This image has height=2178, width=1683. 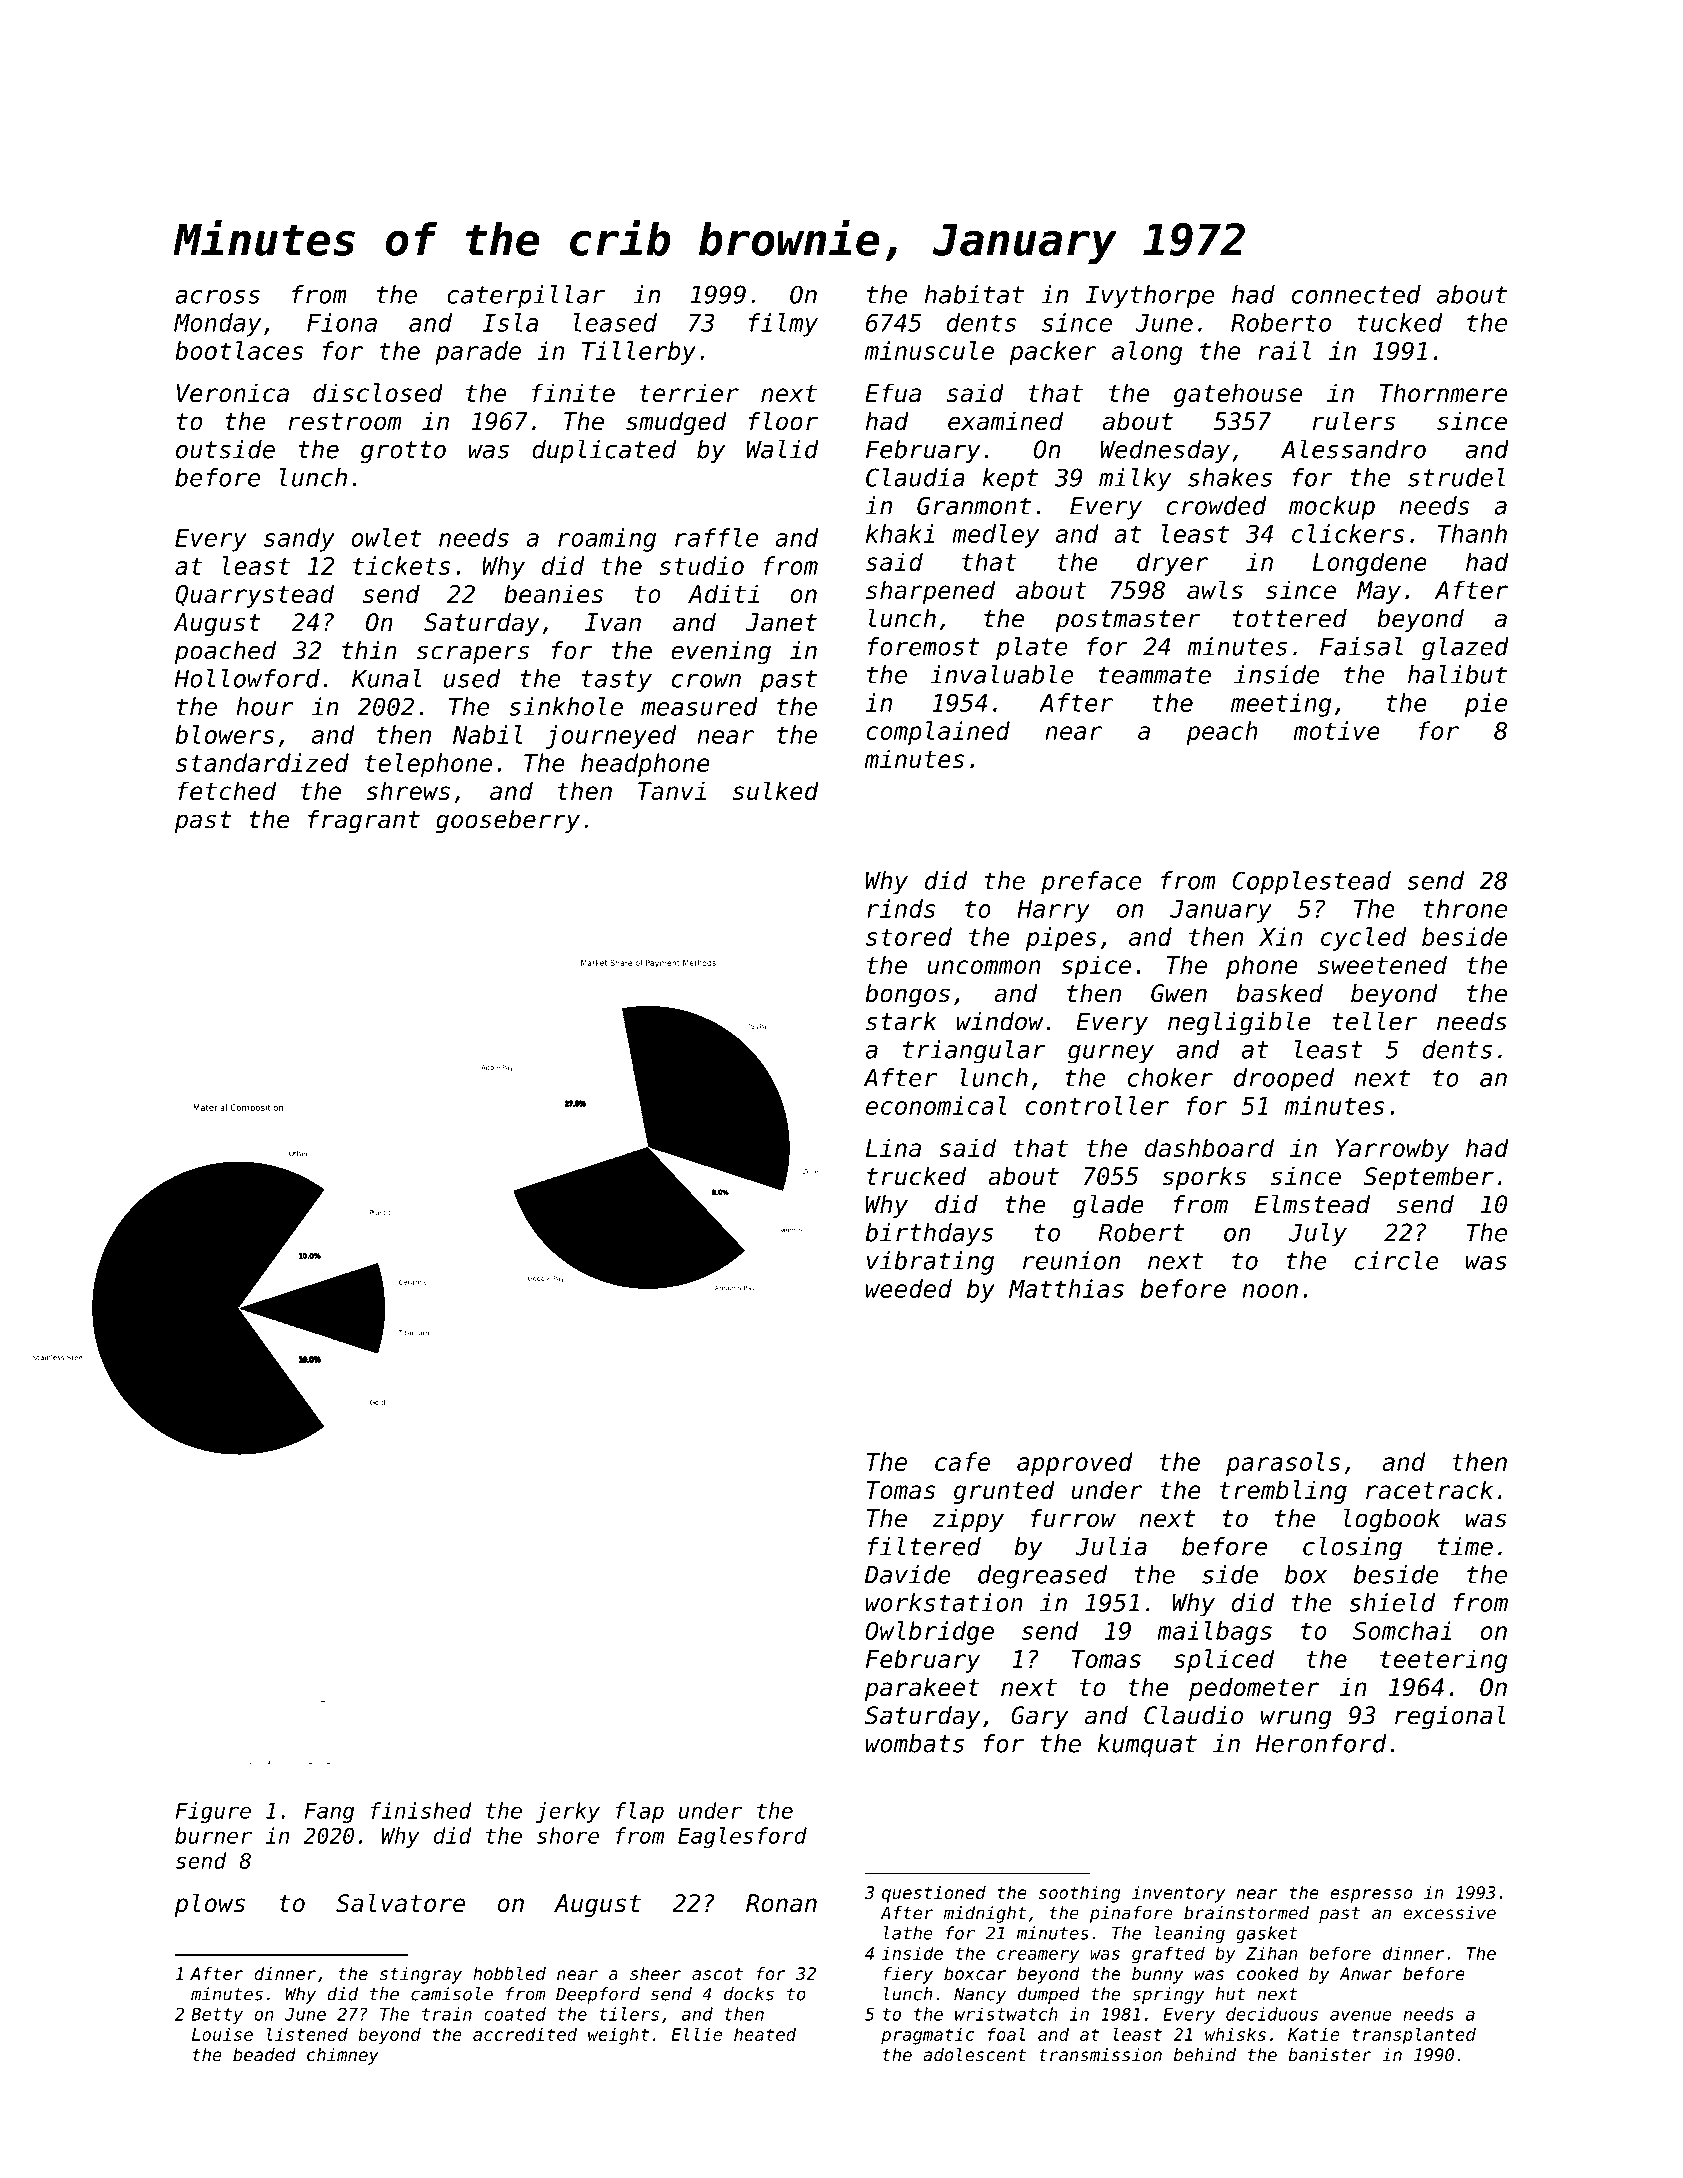 What do you see at coordinates (974, 2055) in the image?
I see `adolescent` at bounding box center [974, 2055].
